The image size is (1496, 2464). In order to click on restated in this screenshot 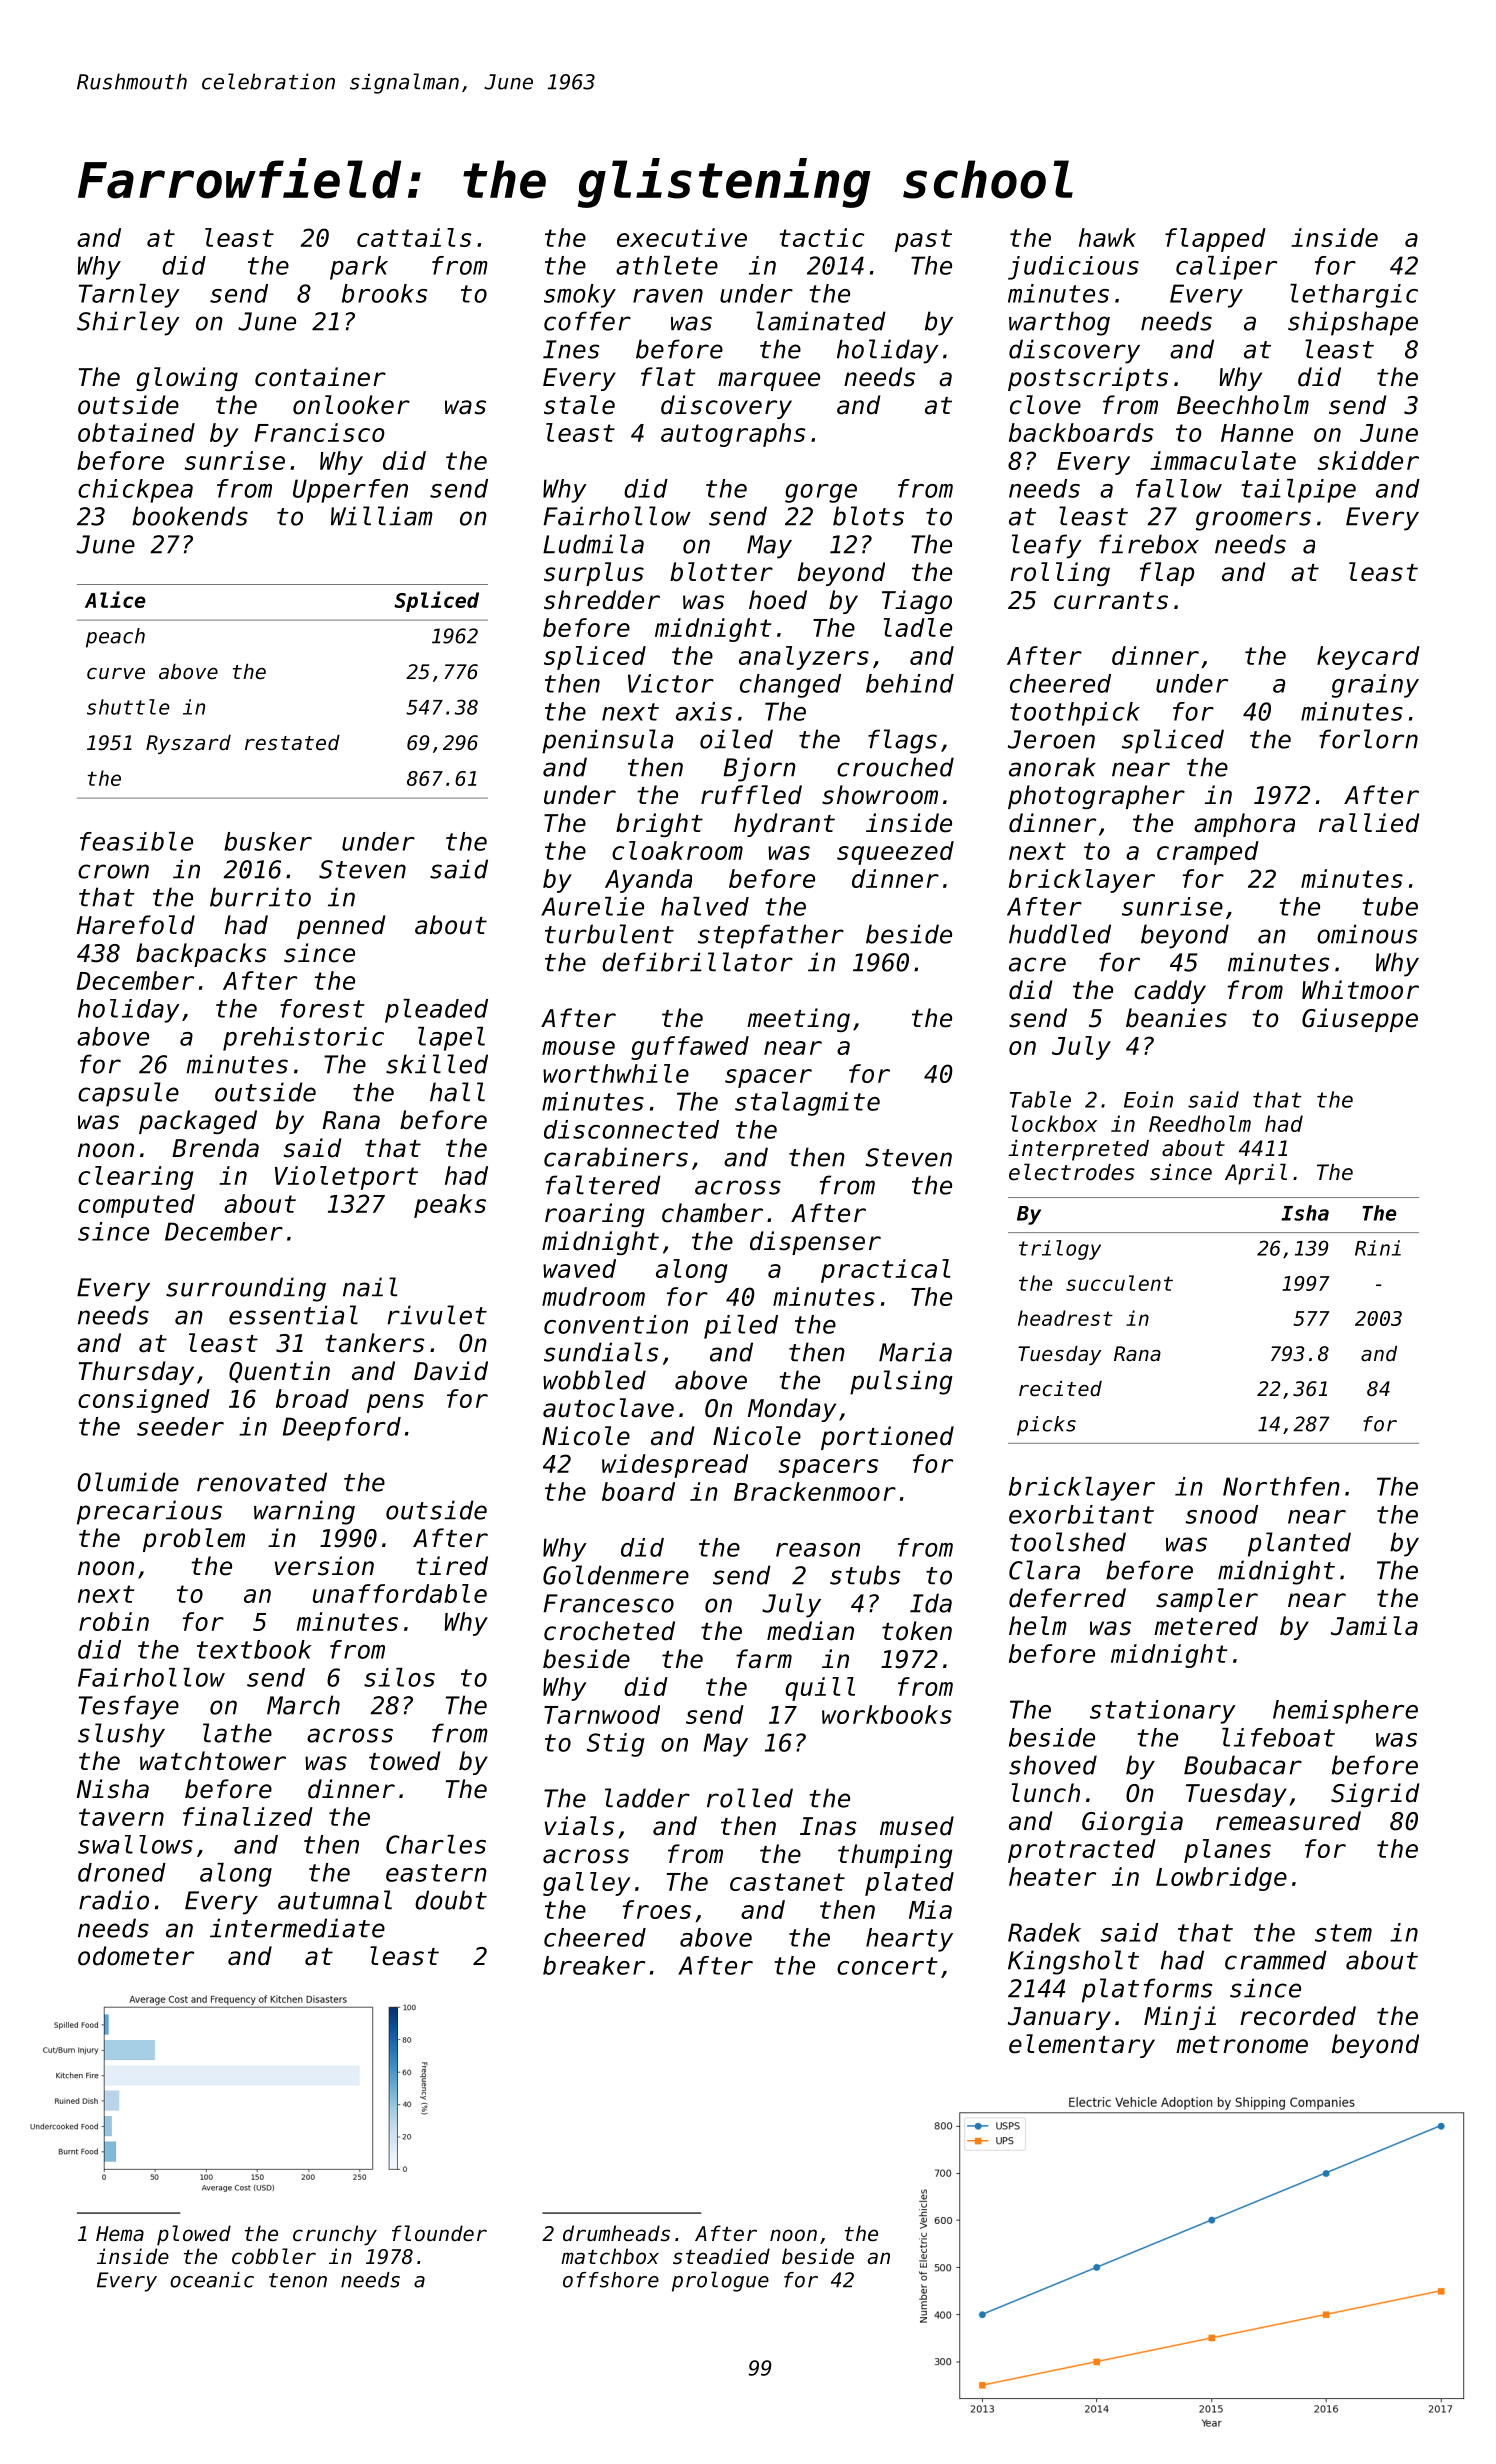, I will do `click(292, 743)`.
